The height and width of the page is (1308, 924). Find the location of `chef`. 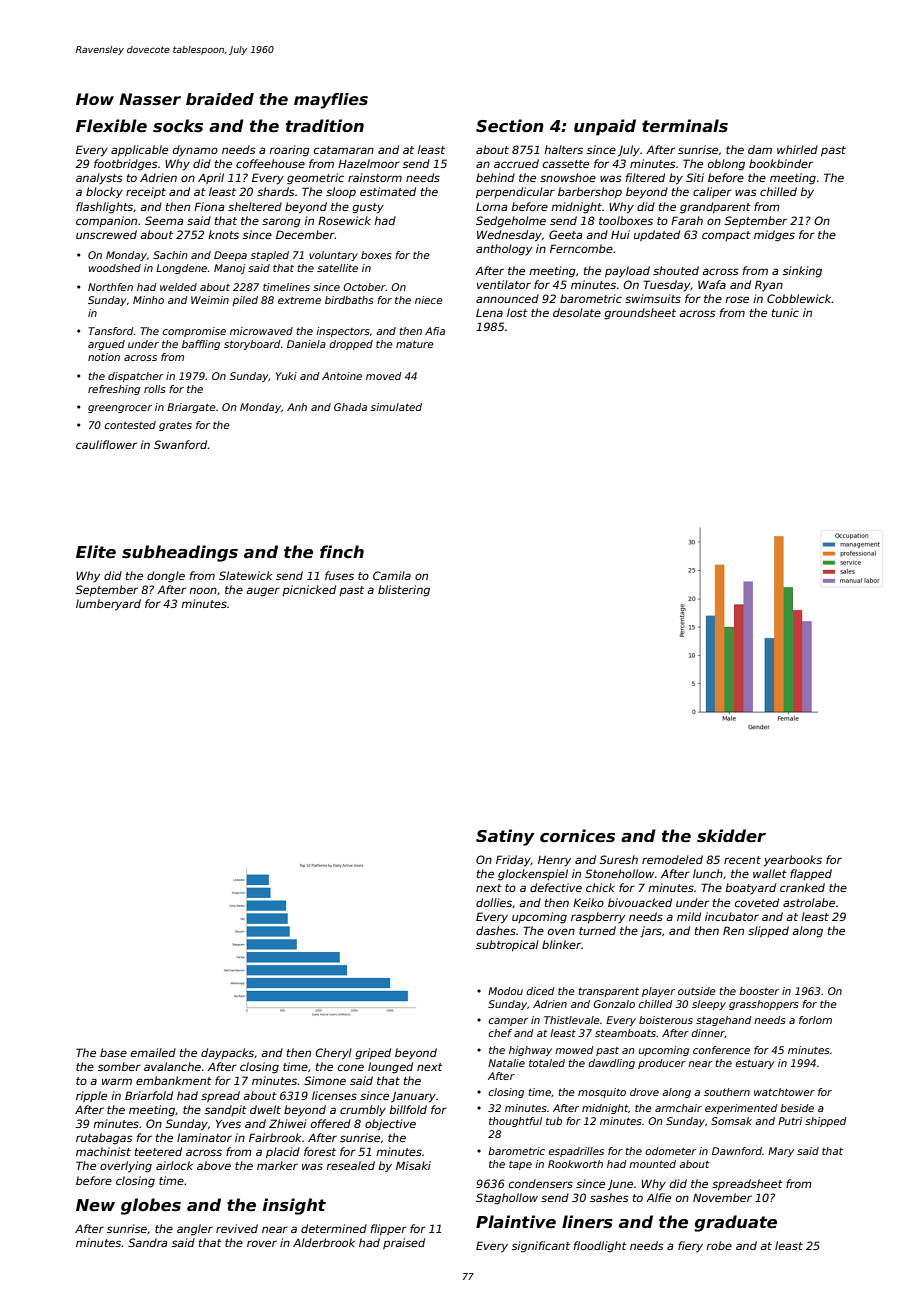

chef is located at coordinates (500, 1033).
